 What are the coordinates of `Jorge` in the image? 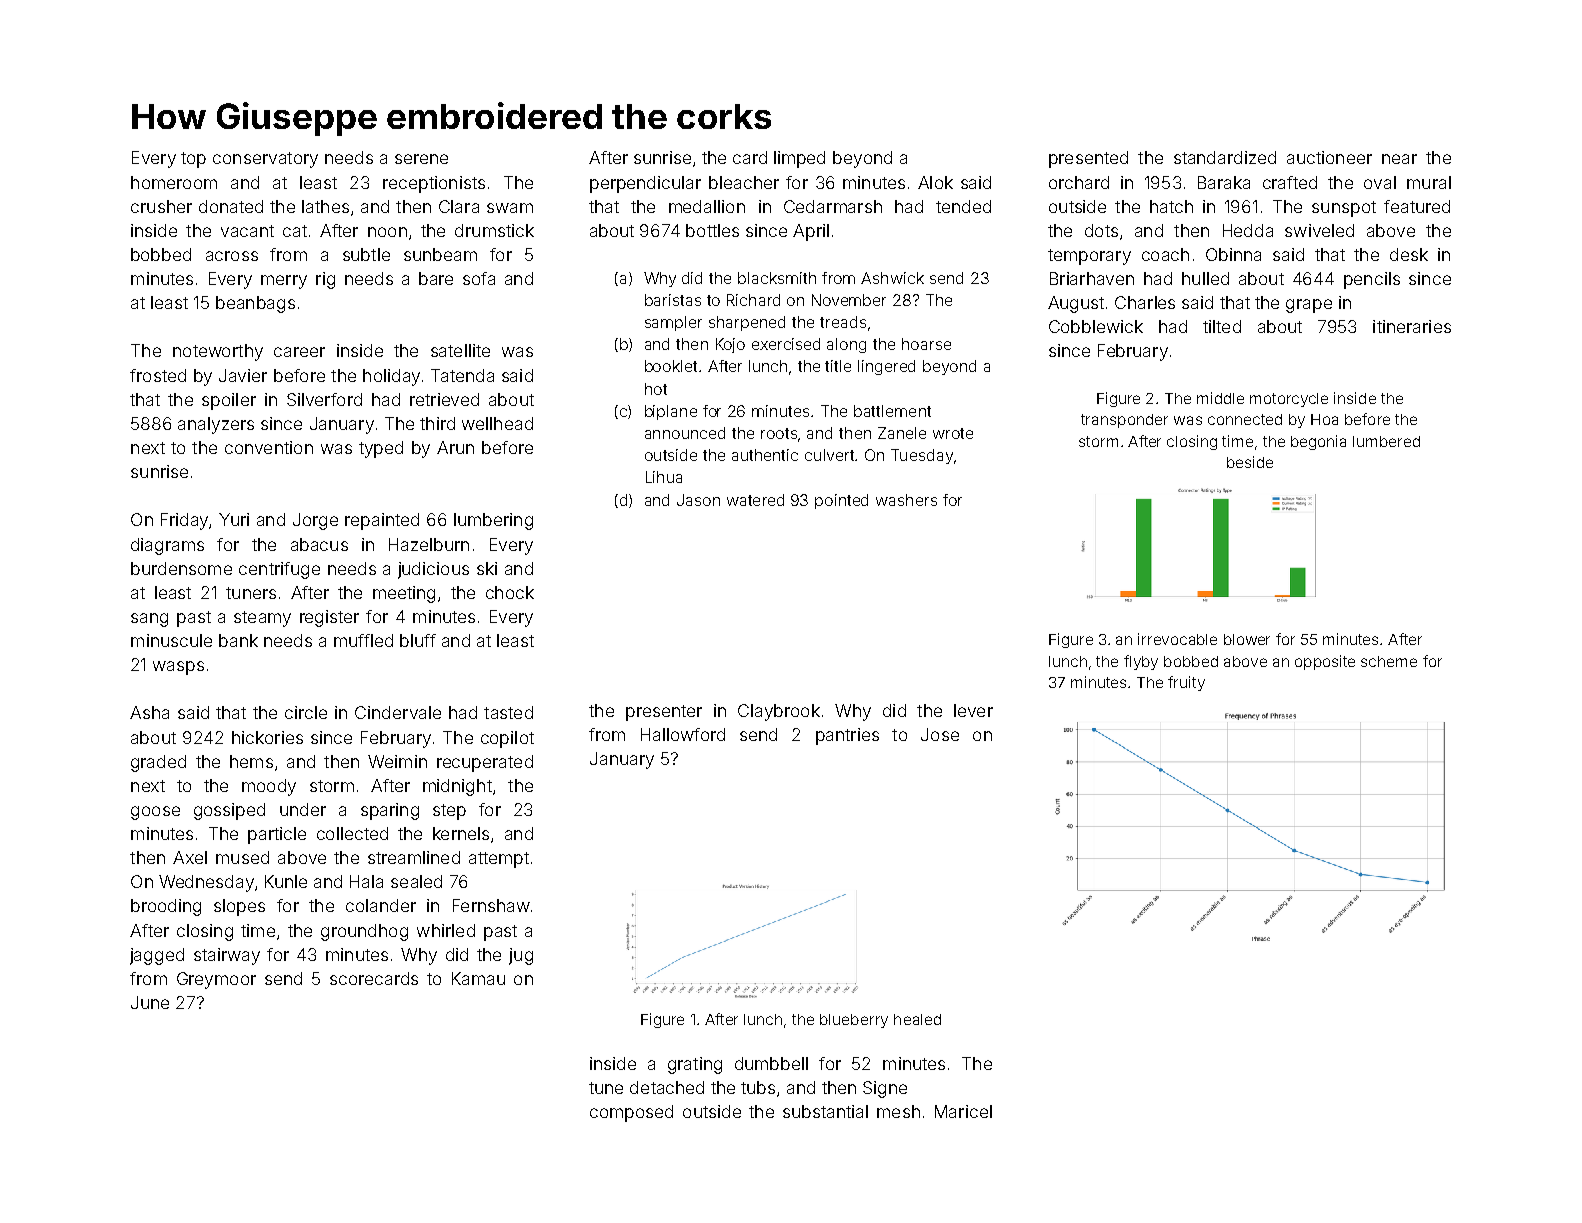 It's located at (315, 521).
